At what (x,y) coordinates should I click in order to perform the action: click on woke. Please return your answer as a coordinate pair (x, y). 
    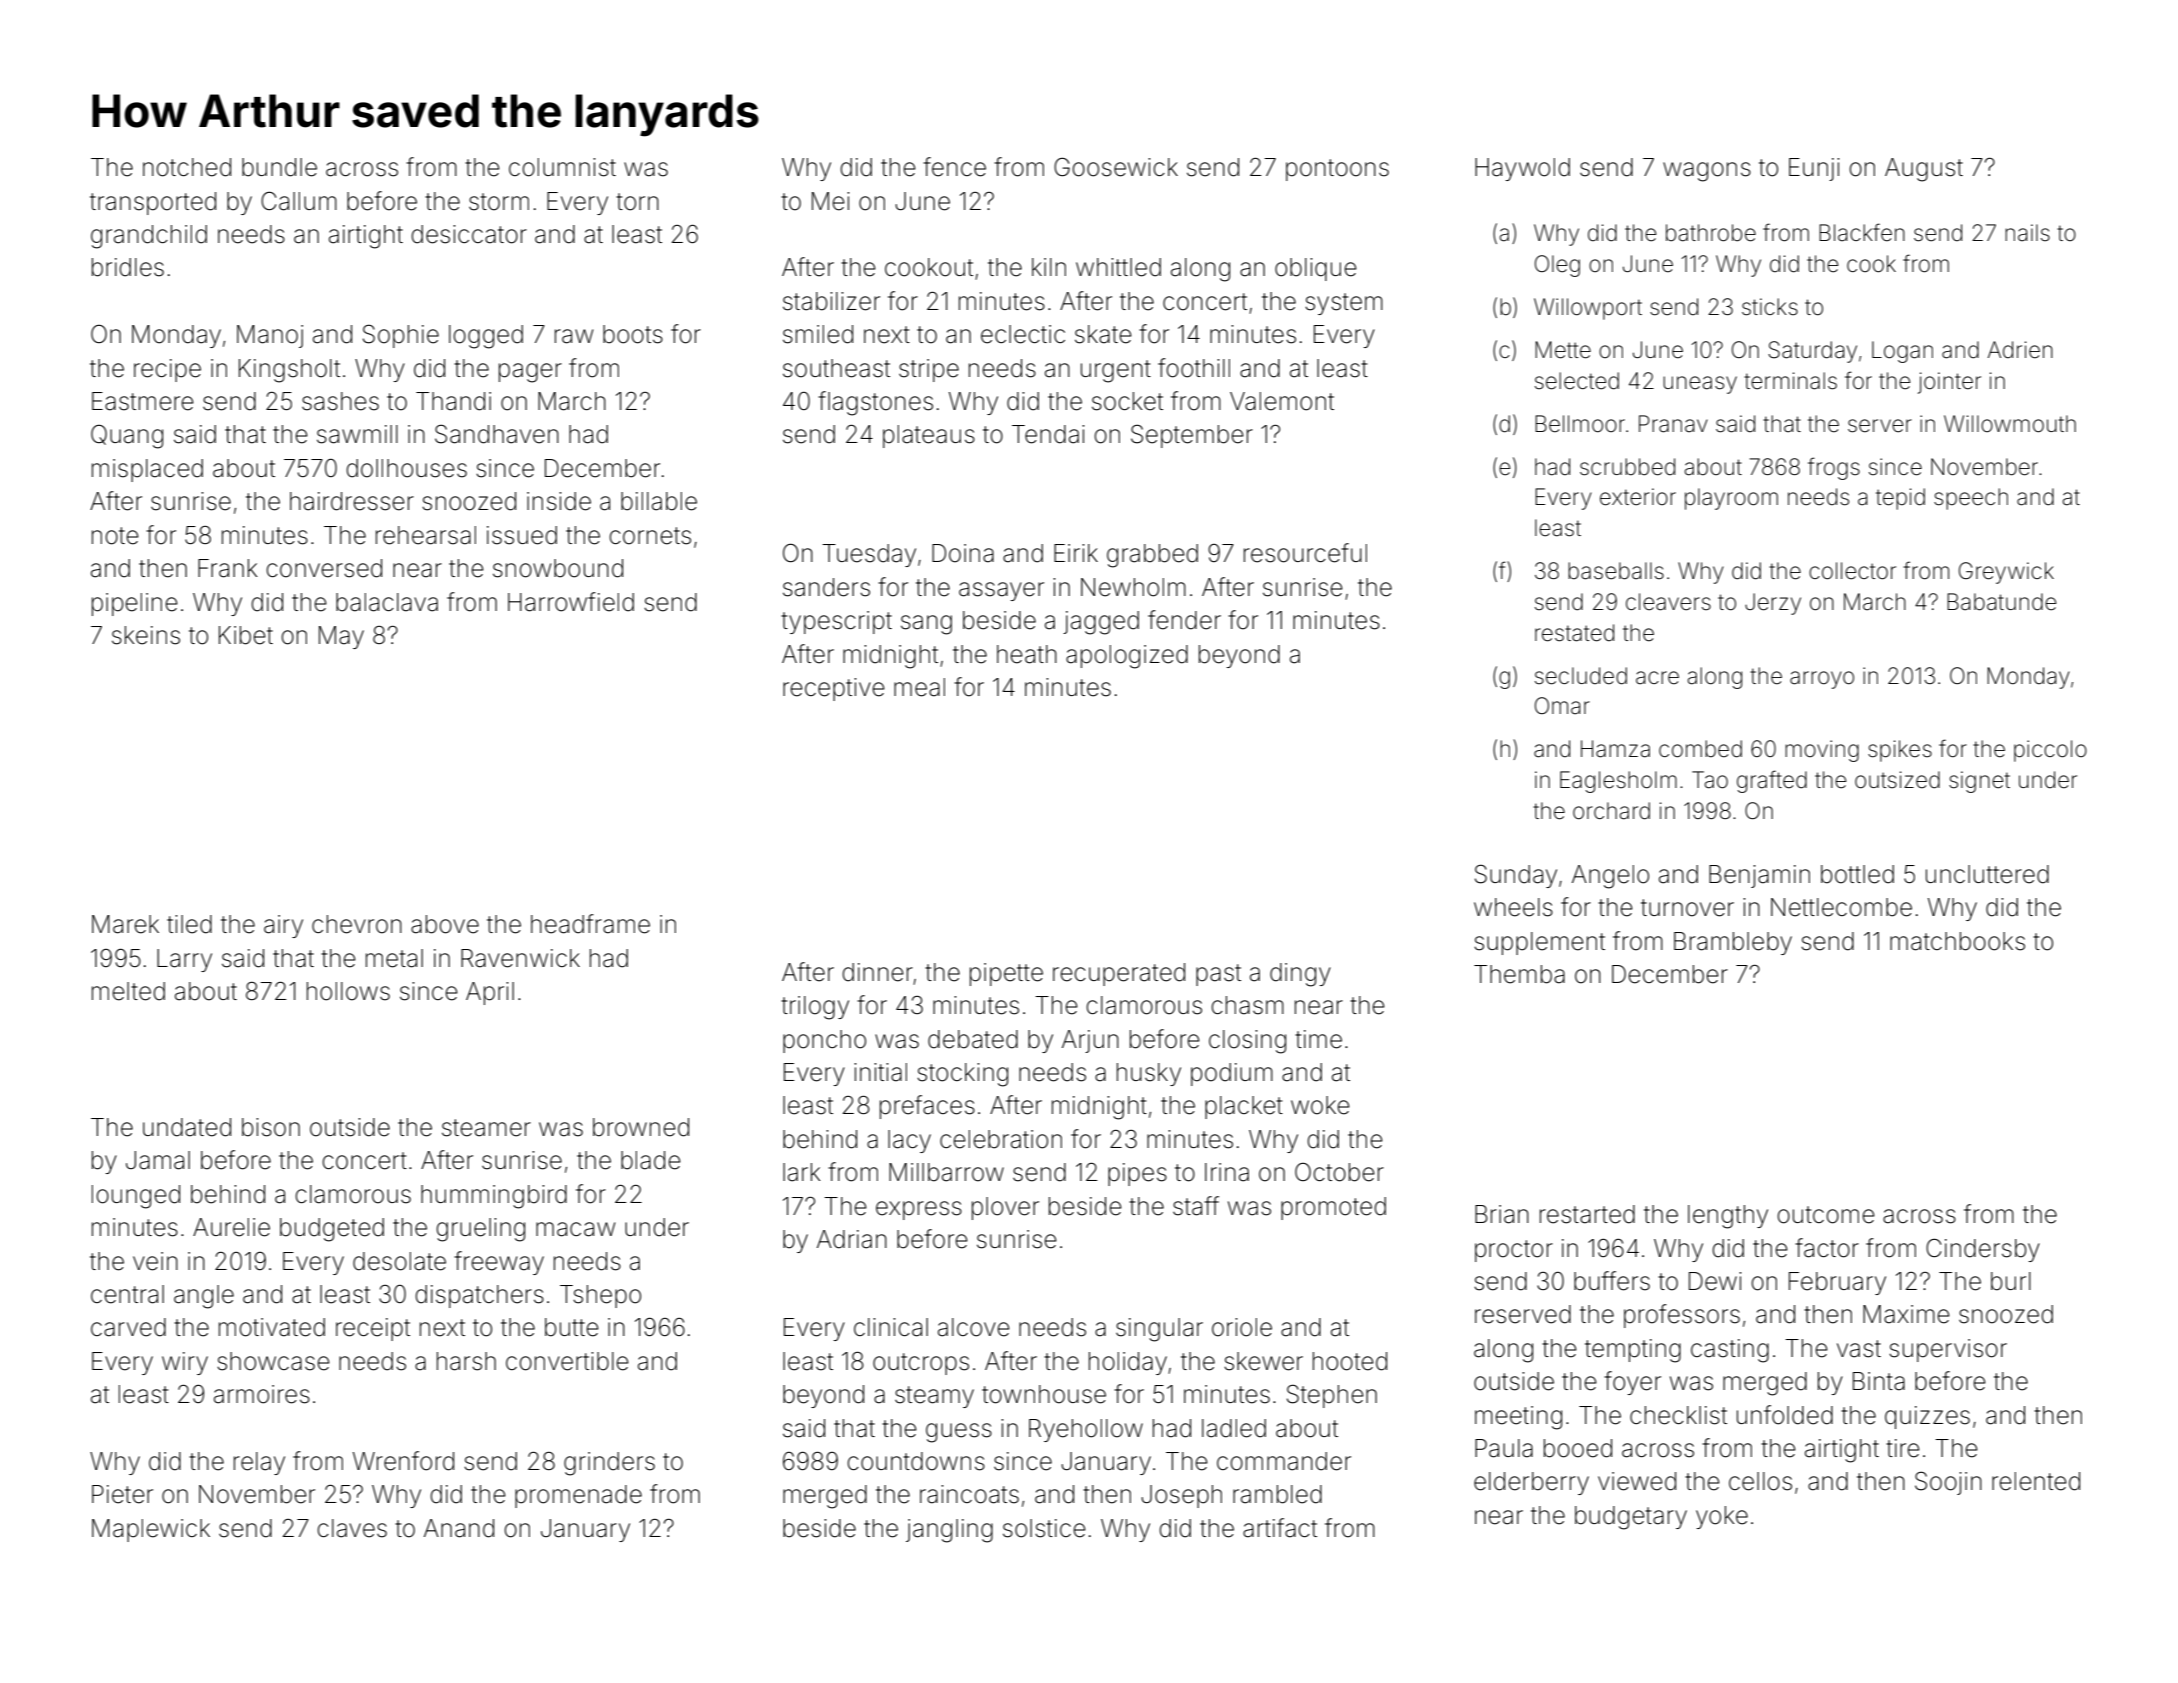
    Looking at the image, I should click on (1320, 1105).
